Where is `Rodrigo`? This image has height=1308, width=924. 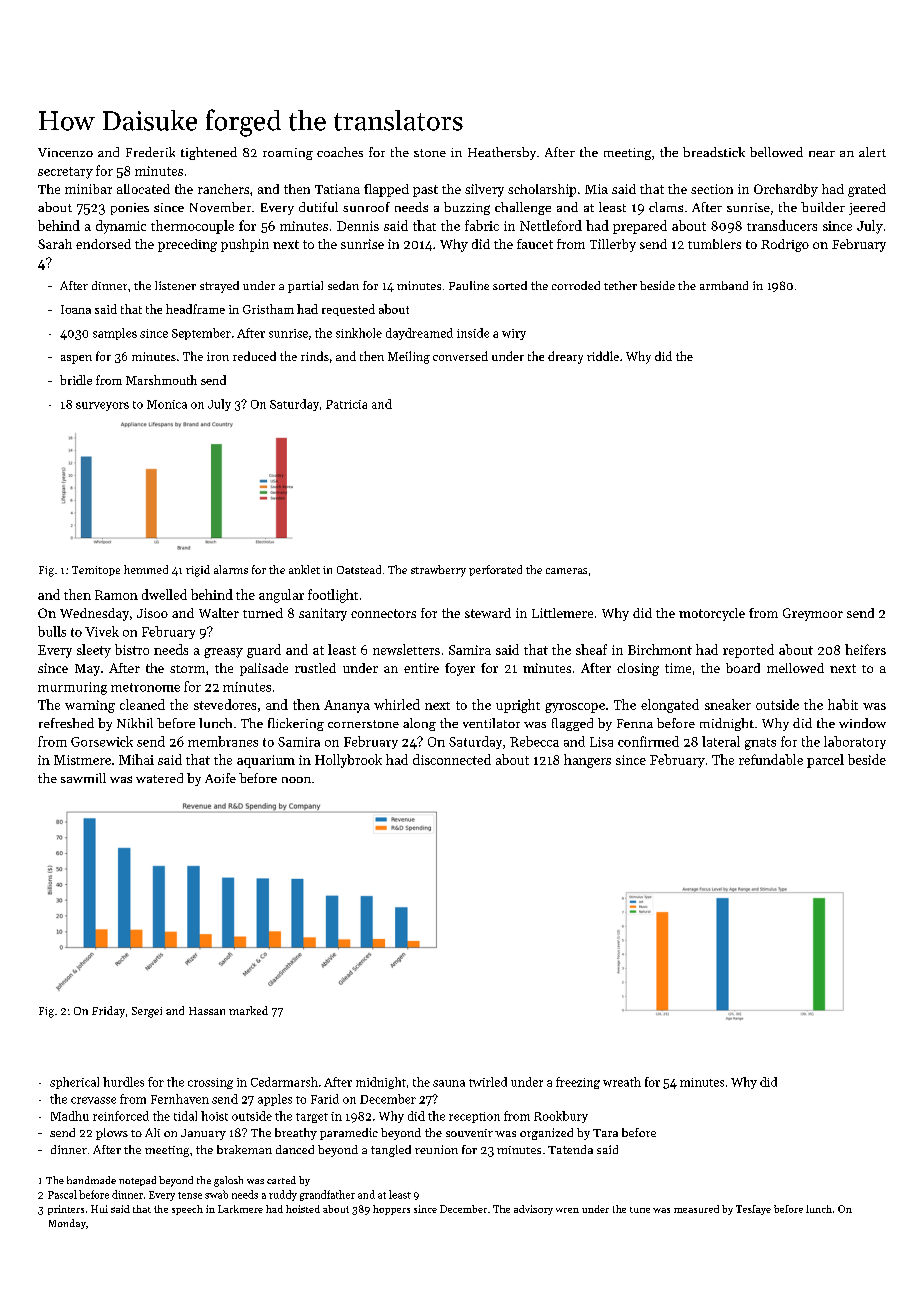 Rodrigo is located at coordinates (785, 245).
